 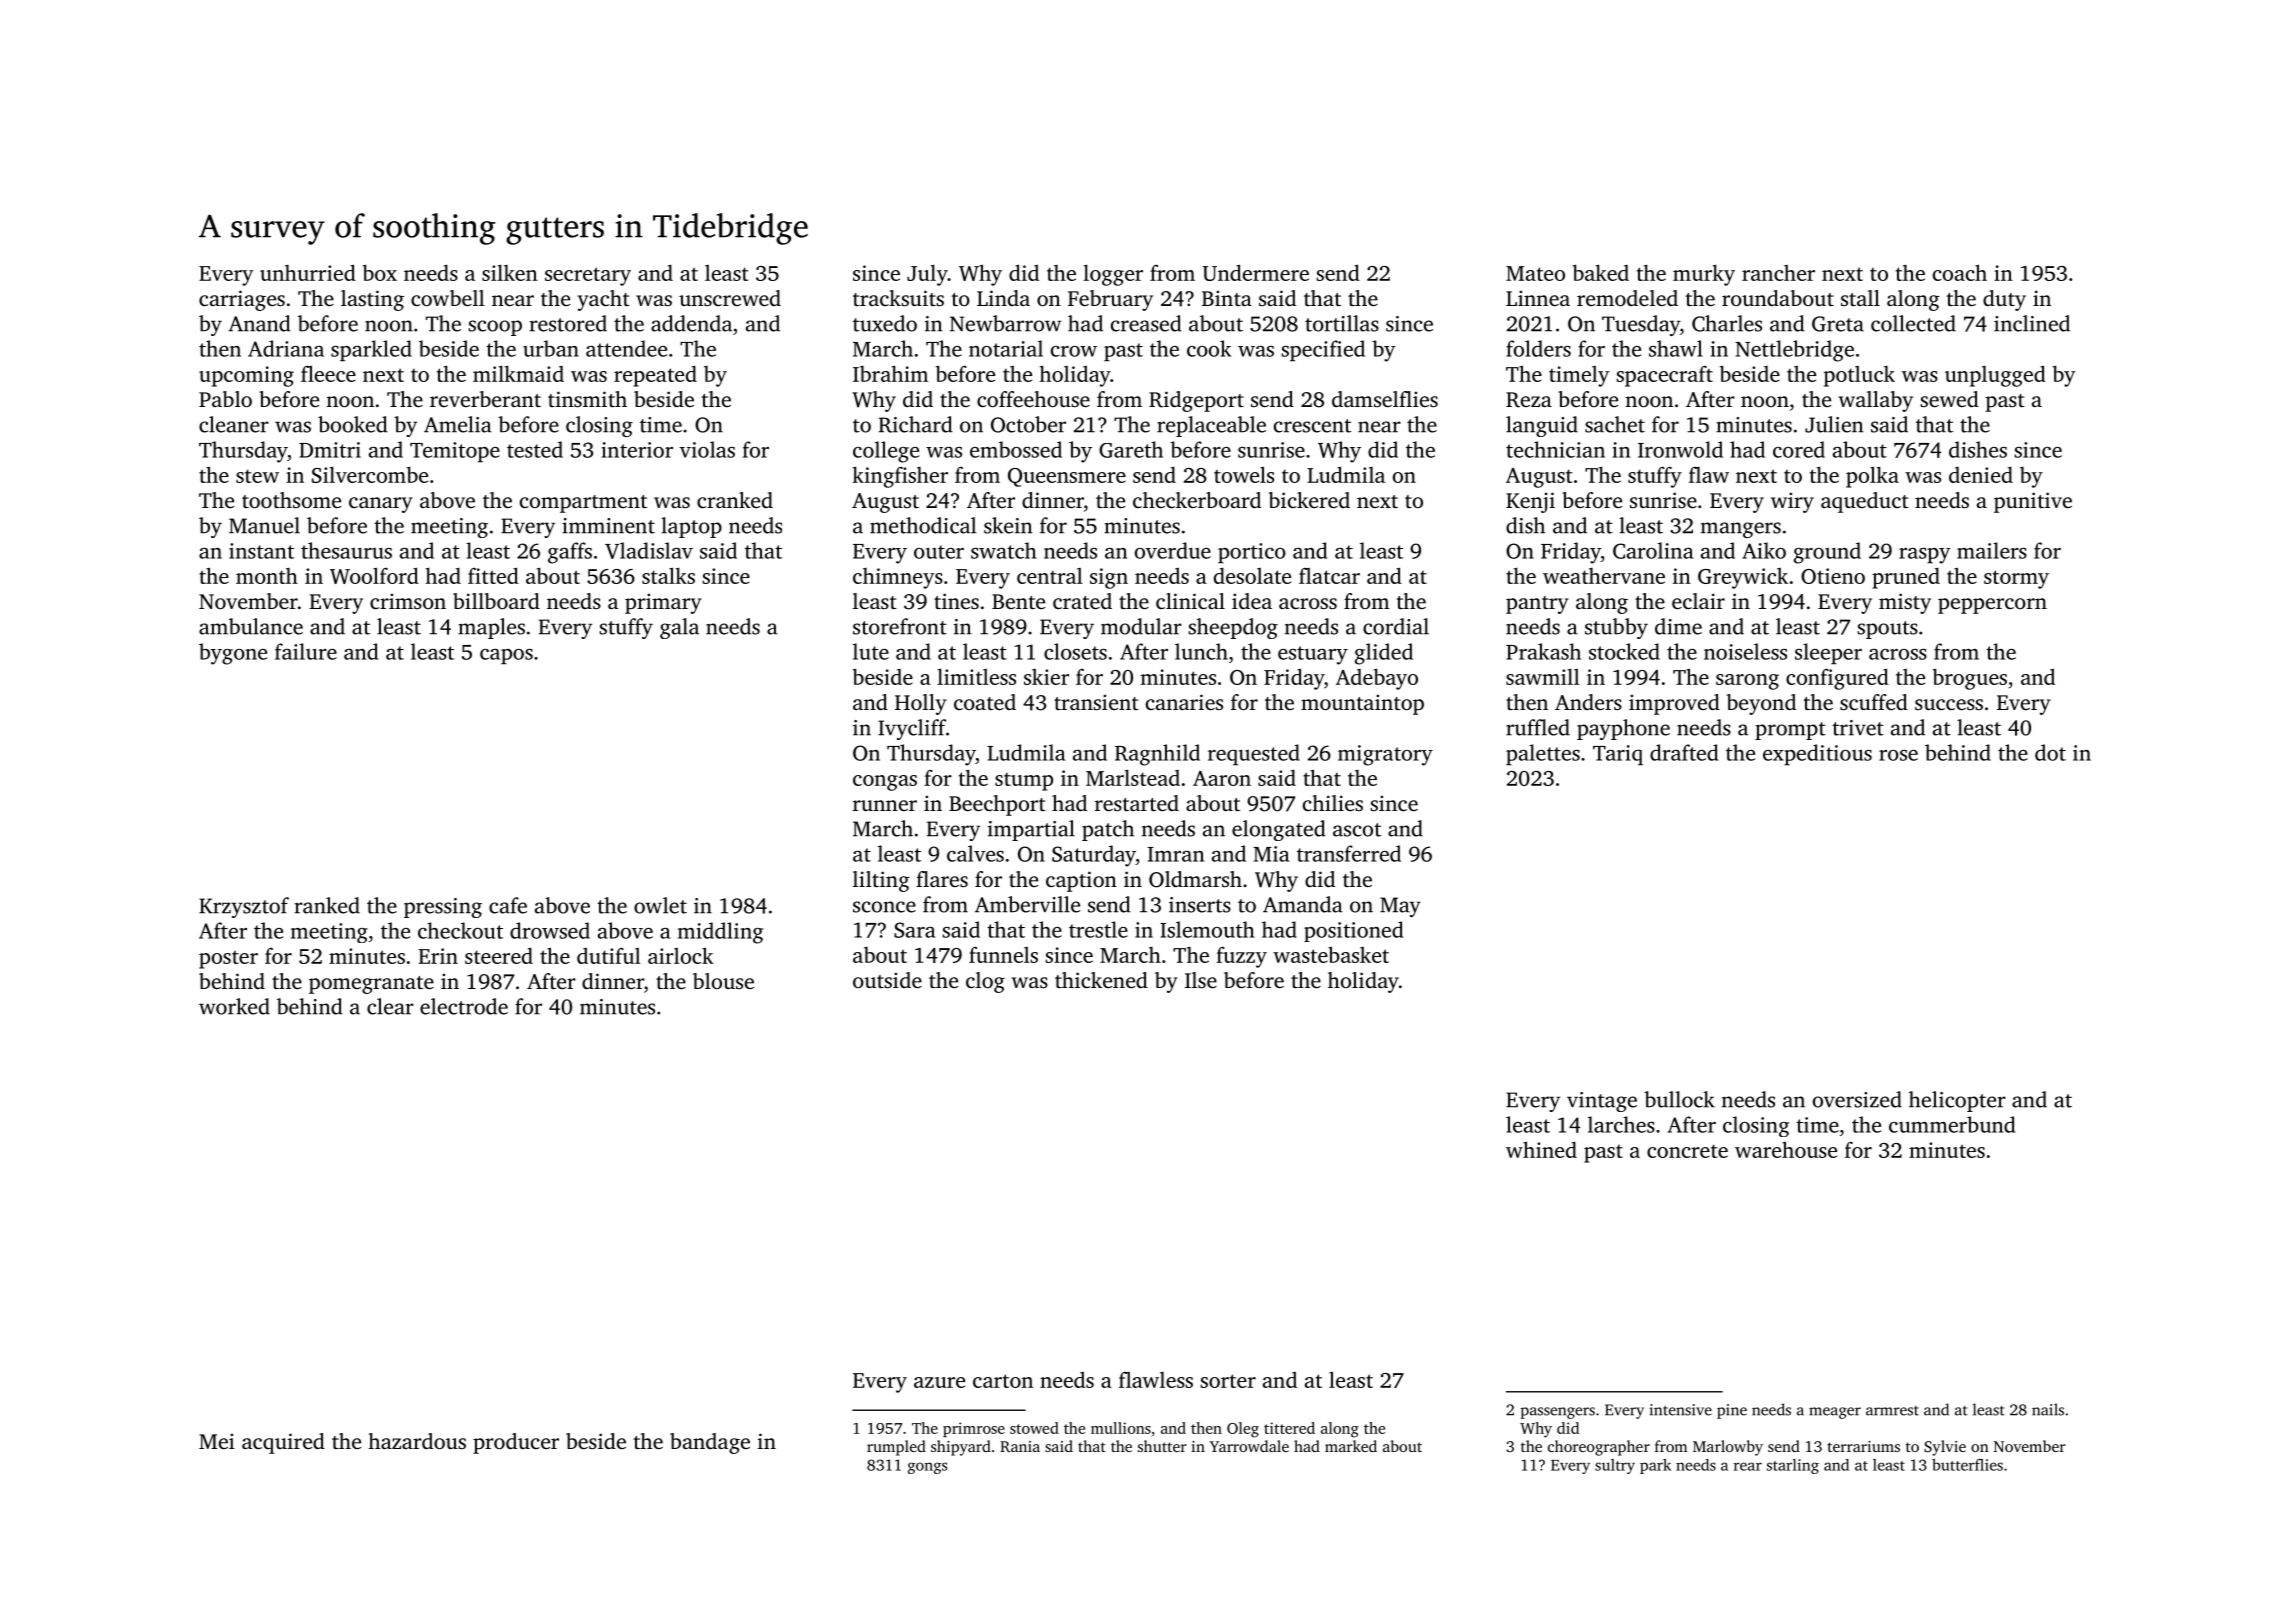 I want to click on hazardous, so click(x=417, y=1441).
